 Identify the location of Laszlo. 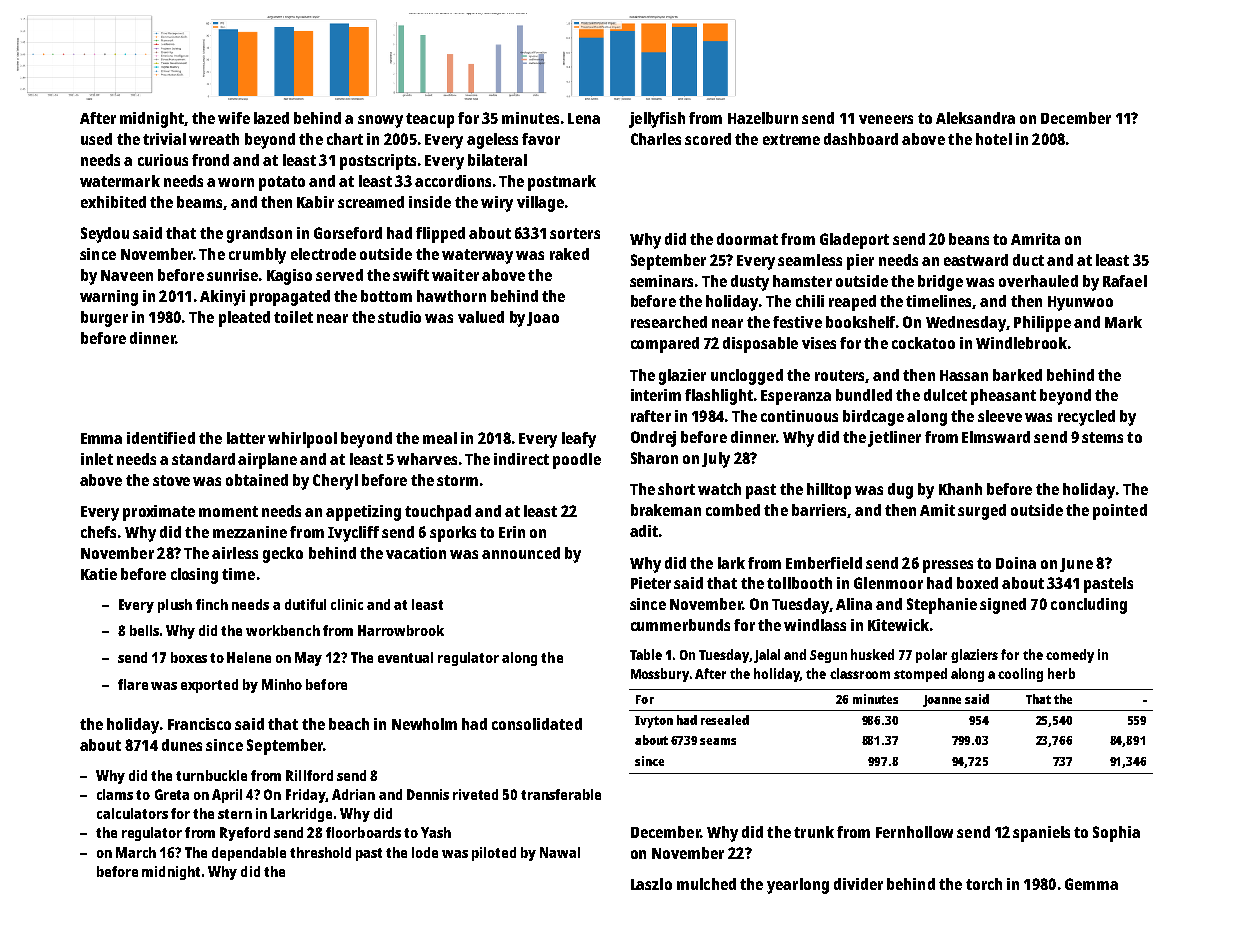
(651, 884).
